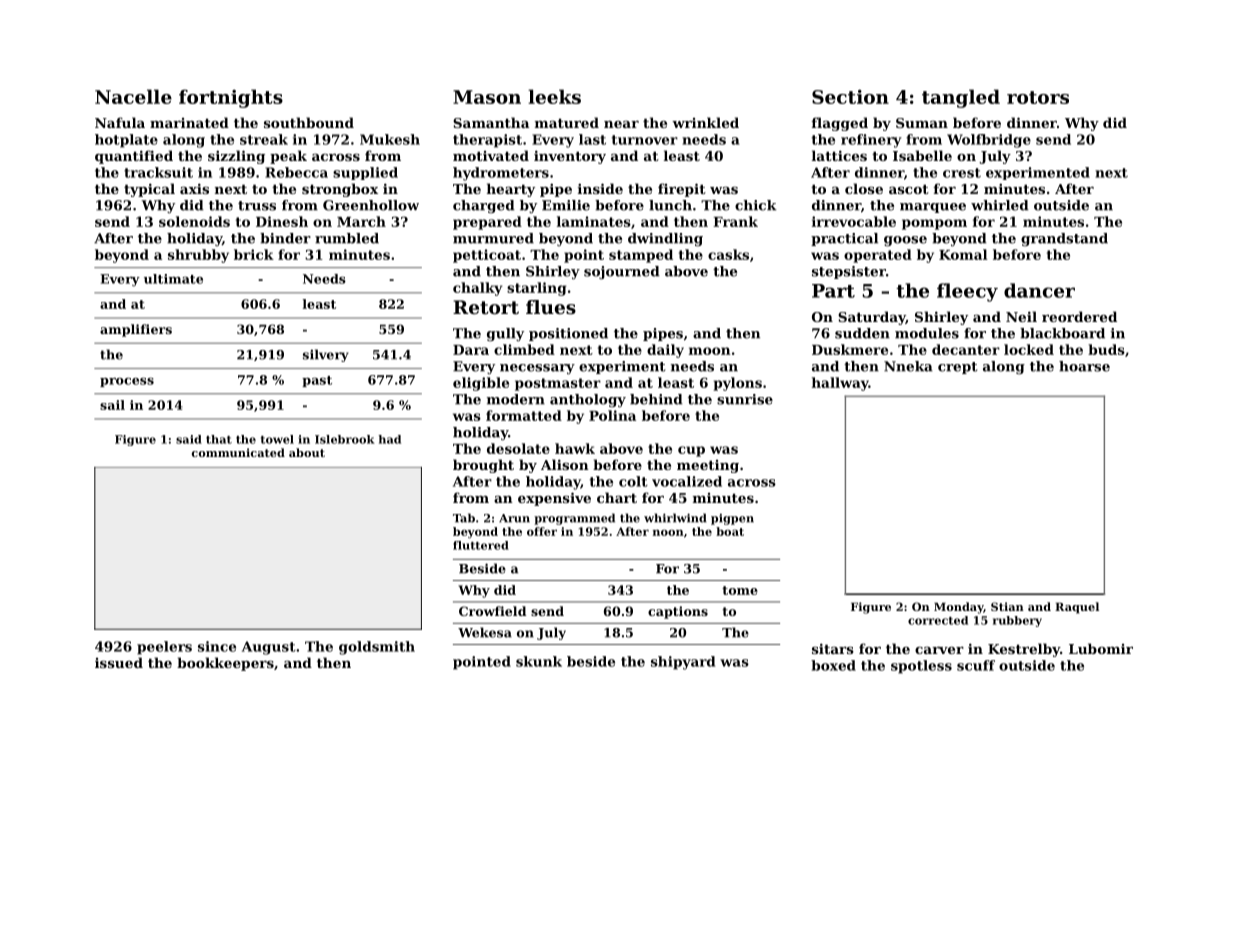 Image resolution: width=1233 pixels, height=952 pixels. I want to click on rotors, so click(1038, 97).
